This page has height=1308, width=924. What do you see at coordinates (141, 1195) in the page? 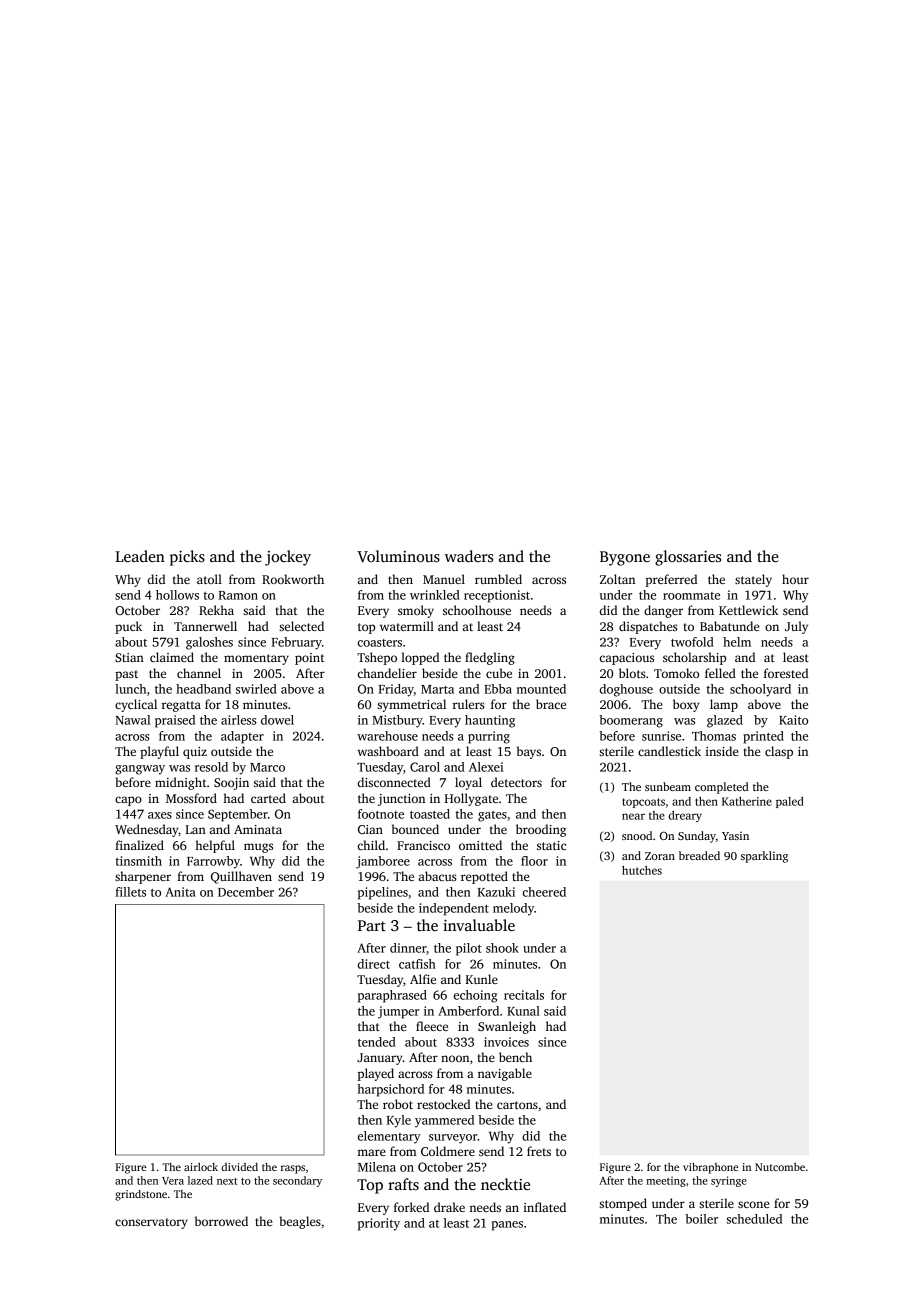
I see `grindstone` at bounding box center [141, 1195].
